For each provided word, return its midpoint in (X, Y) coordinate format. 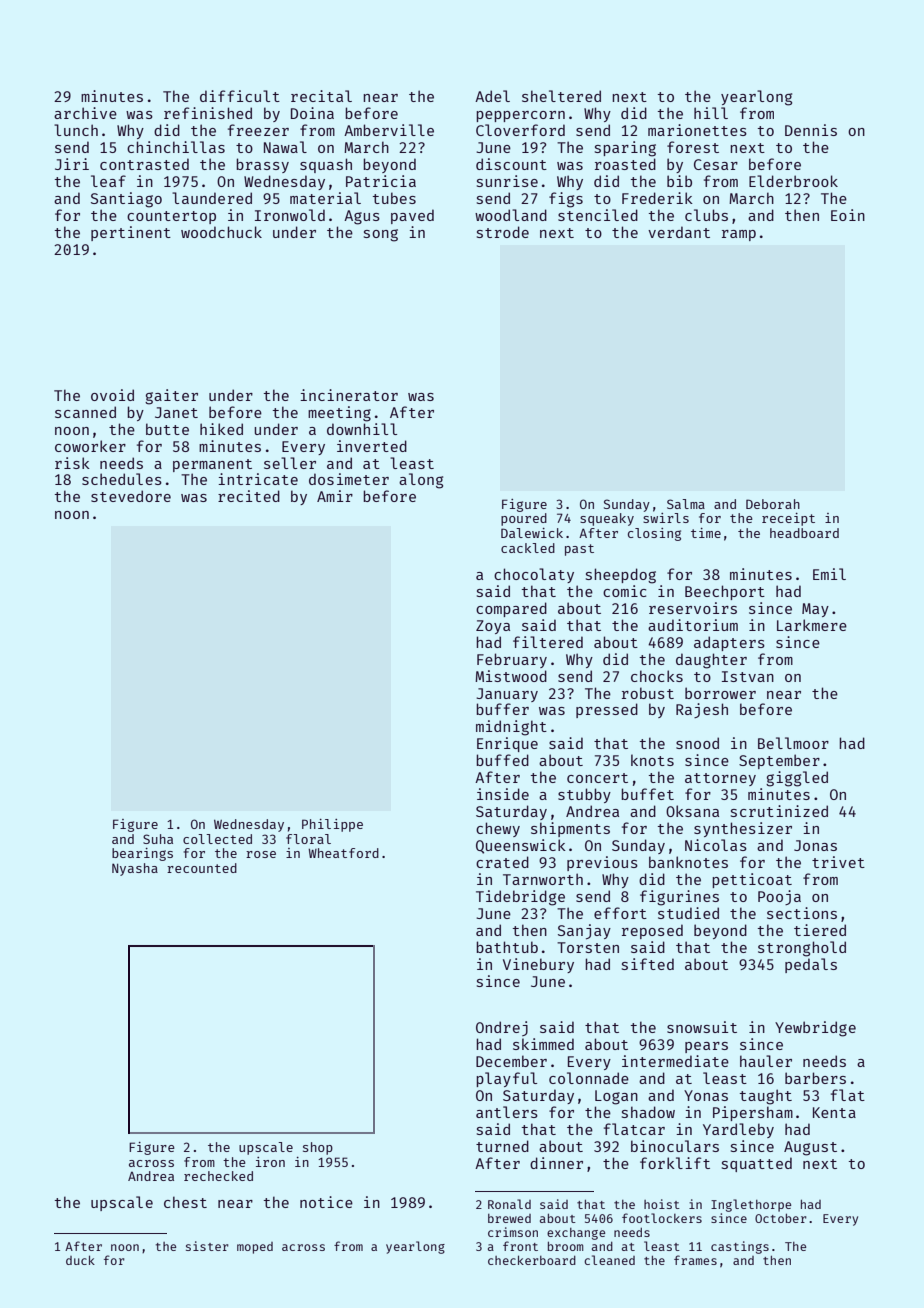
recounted (202, 868)
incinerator (349, 395)
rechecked (218, 1176)
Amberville (389, 130)
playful (506, 1079)
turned (502, 1146)
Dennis (811, 130)
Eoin (848, 215)
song (381, 235)
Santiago (126, 200)
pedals (811, 965)
